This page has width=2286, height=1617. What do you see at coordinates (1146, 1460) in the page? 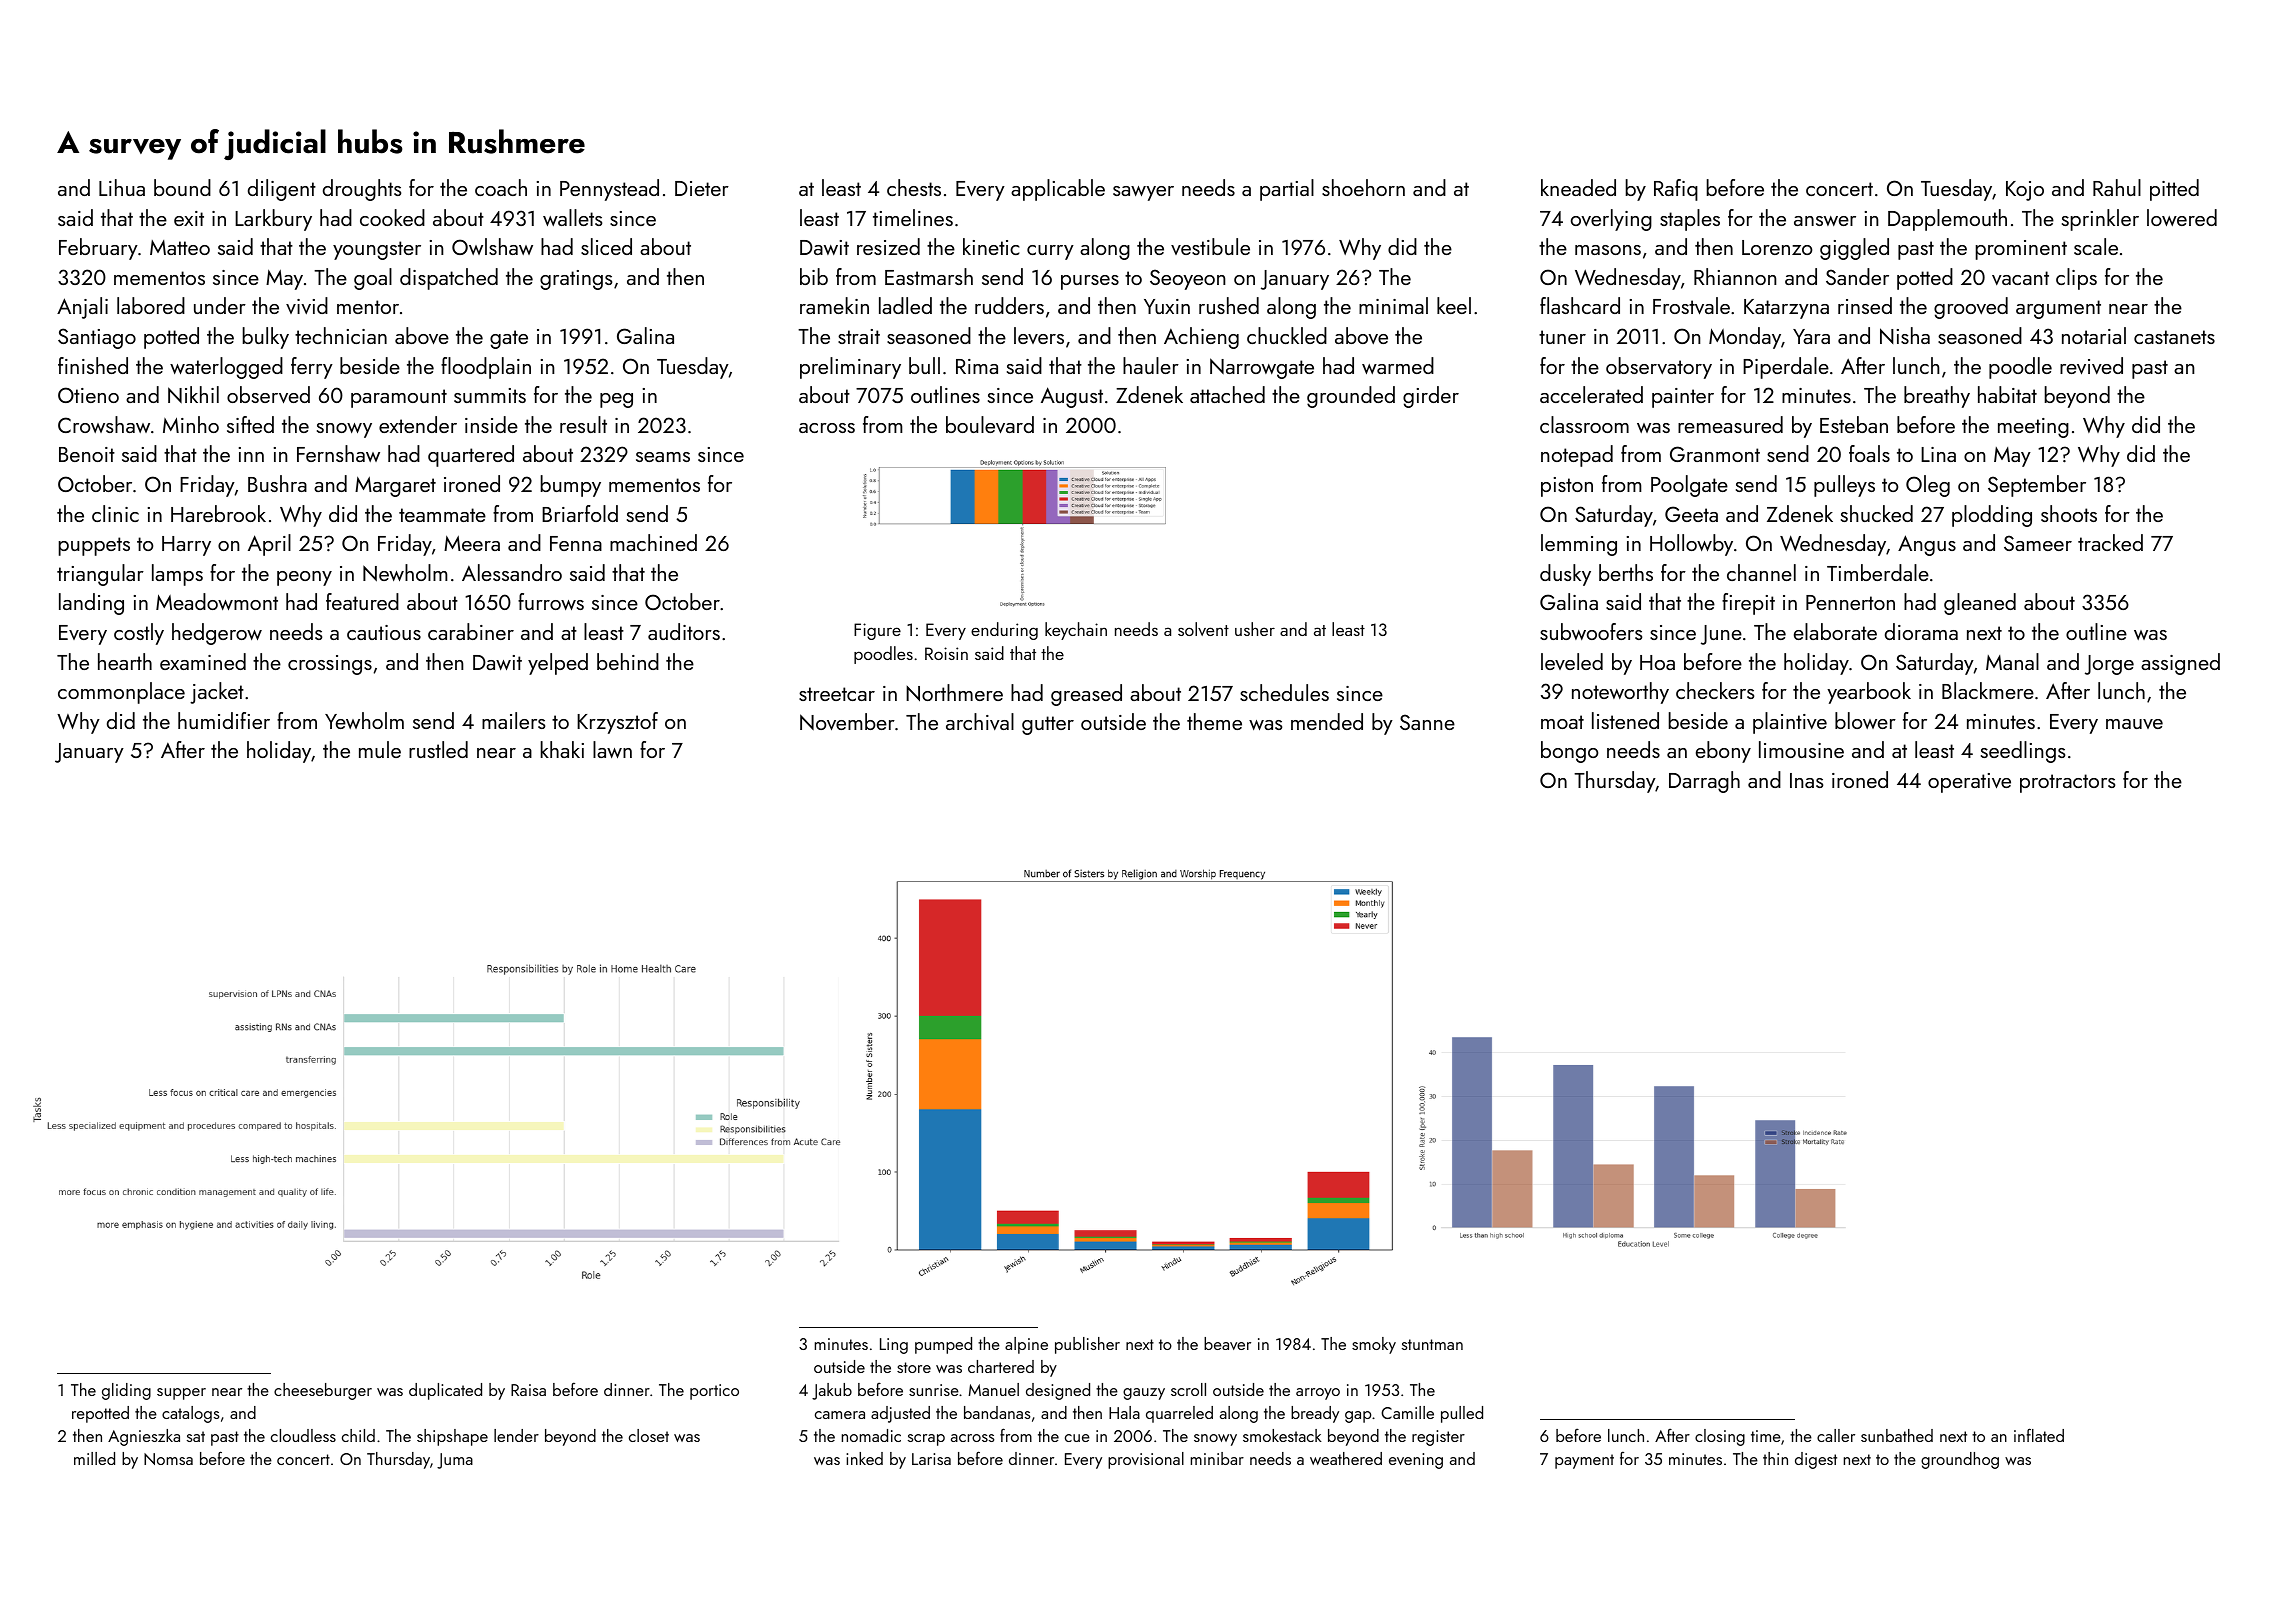
I see `provisional` at bounding box center [1146, 1460].
